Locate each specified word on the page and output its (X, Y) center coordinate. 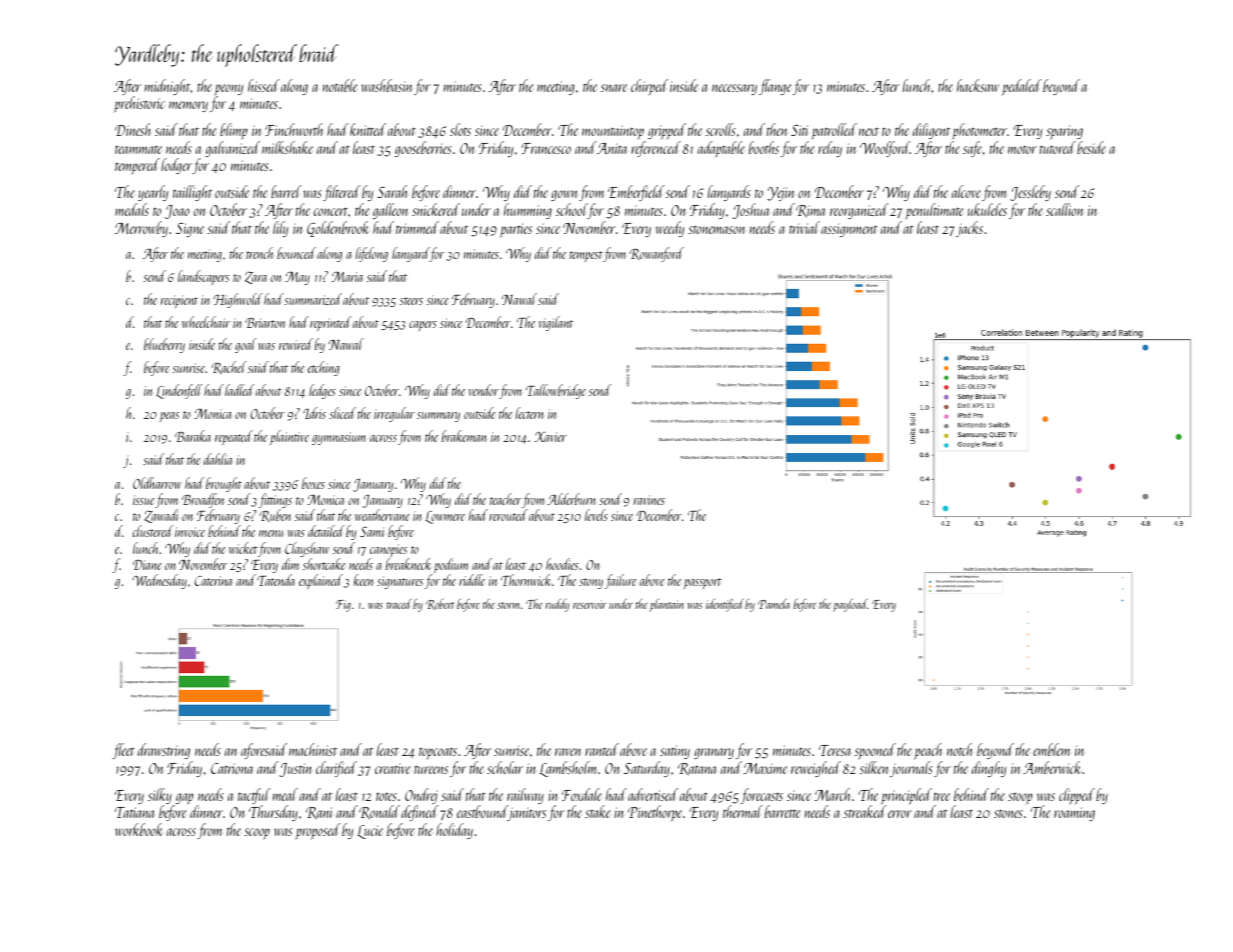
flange (775, 87)
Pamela (774, 603)
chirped (649, 87)
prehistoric (139, 104)
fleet (123, 751)
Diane (147, 565)
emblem (1052, 749)
